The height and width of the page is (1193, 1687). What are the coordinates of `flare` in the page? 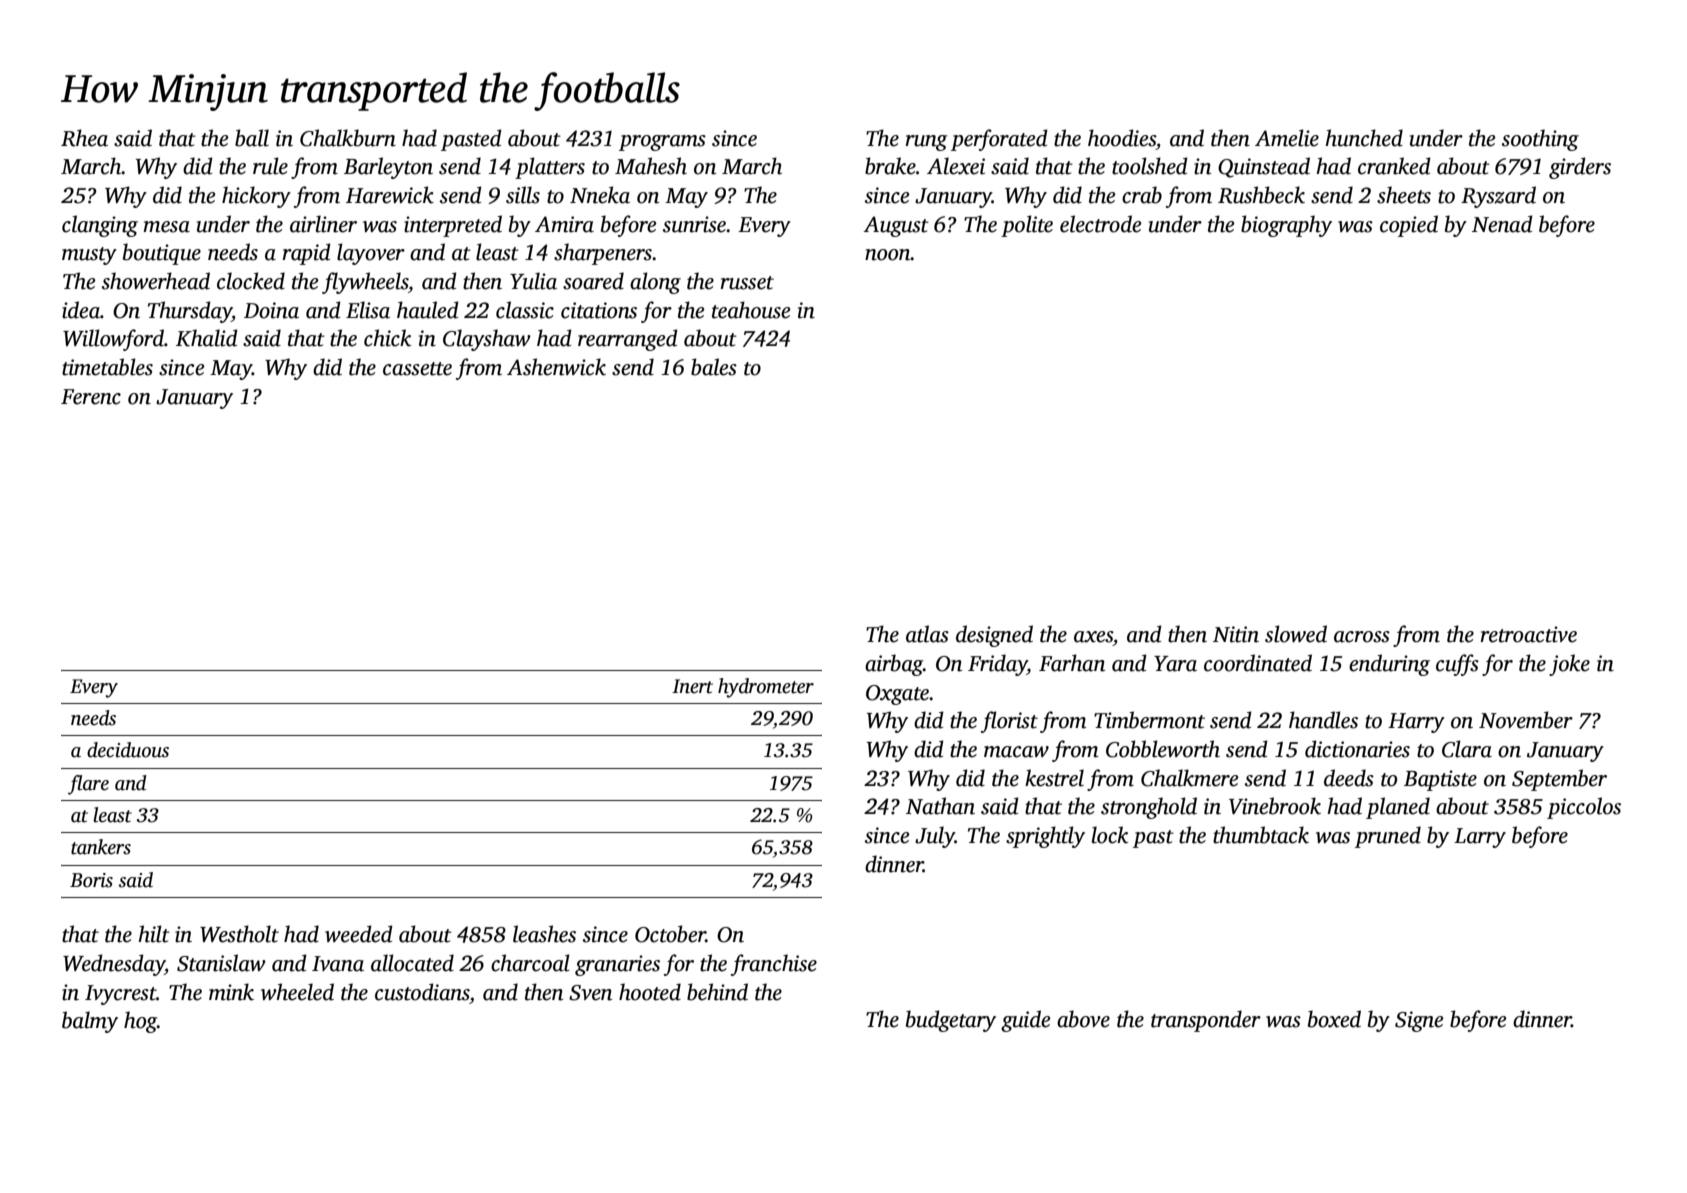 It's located at (88, 785).
